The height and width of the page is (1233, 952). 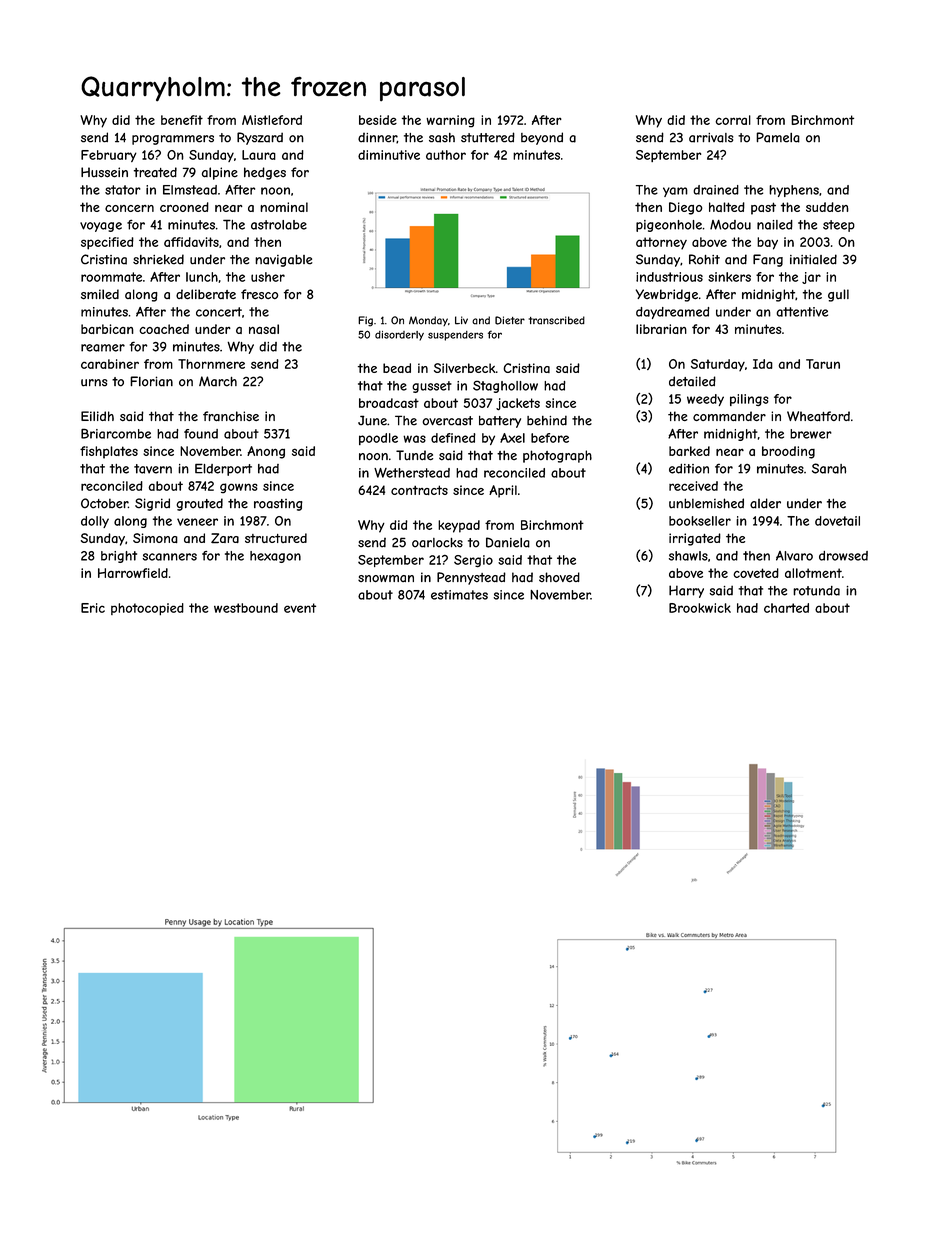 What do you see at coordinates (675, 192) in the page?
I see `yam` at bounding box center [675, 192].
